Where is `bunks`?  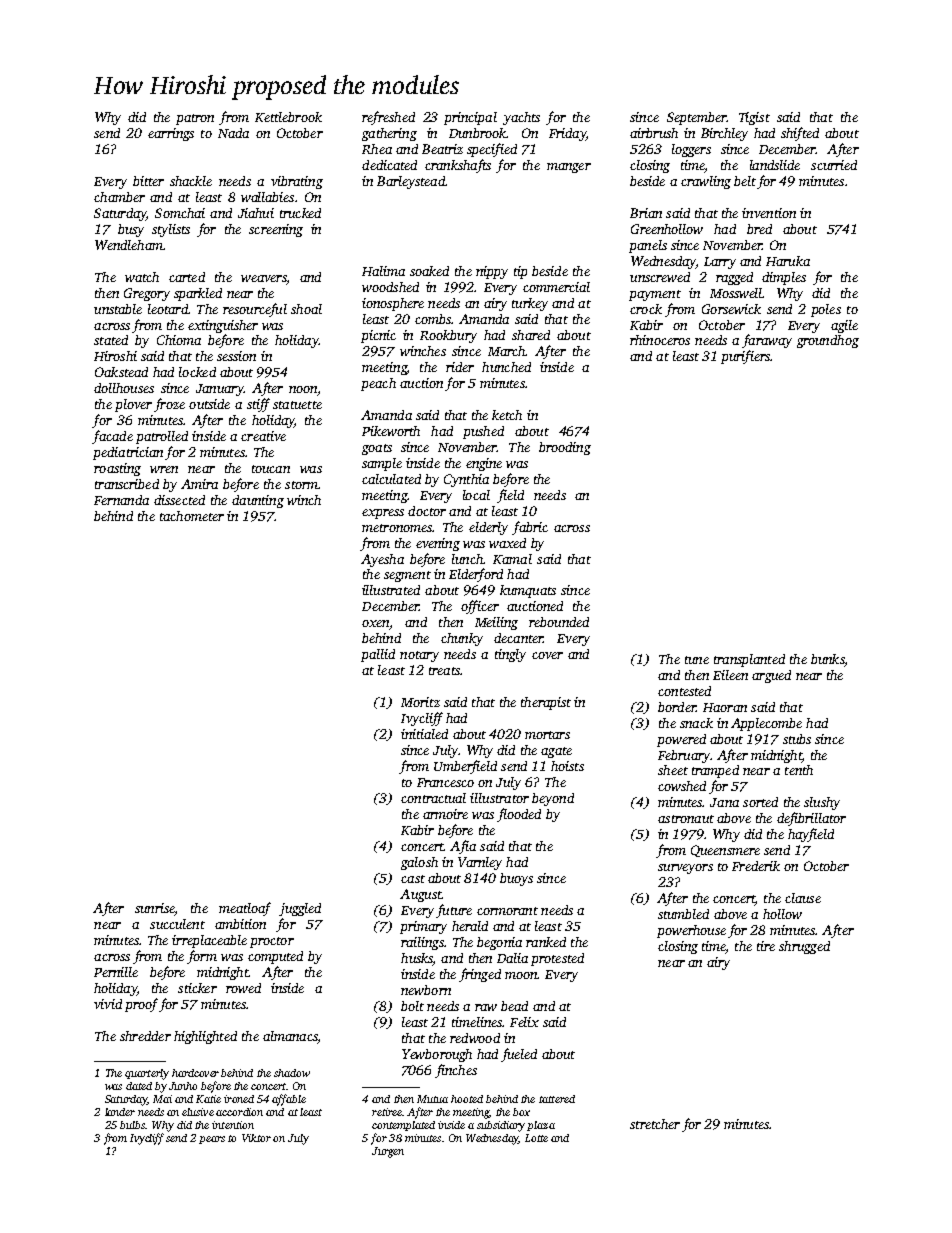 bunks is located at coordinates (827, 659).
